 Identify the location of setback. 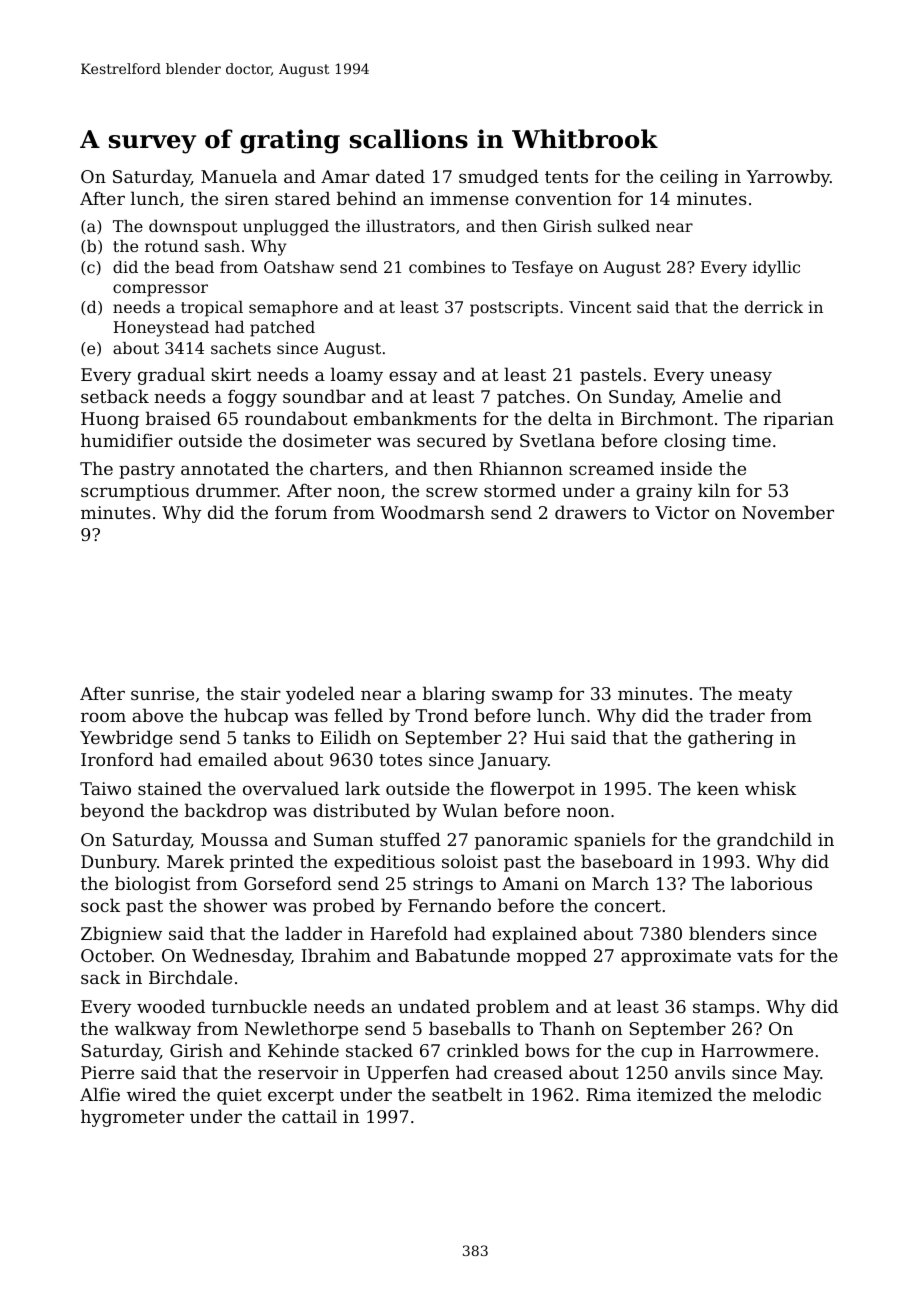
(115, 396).
